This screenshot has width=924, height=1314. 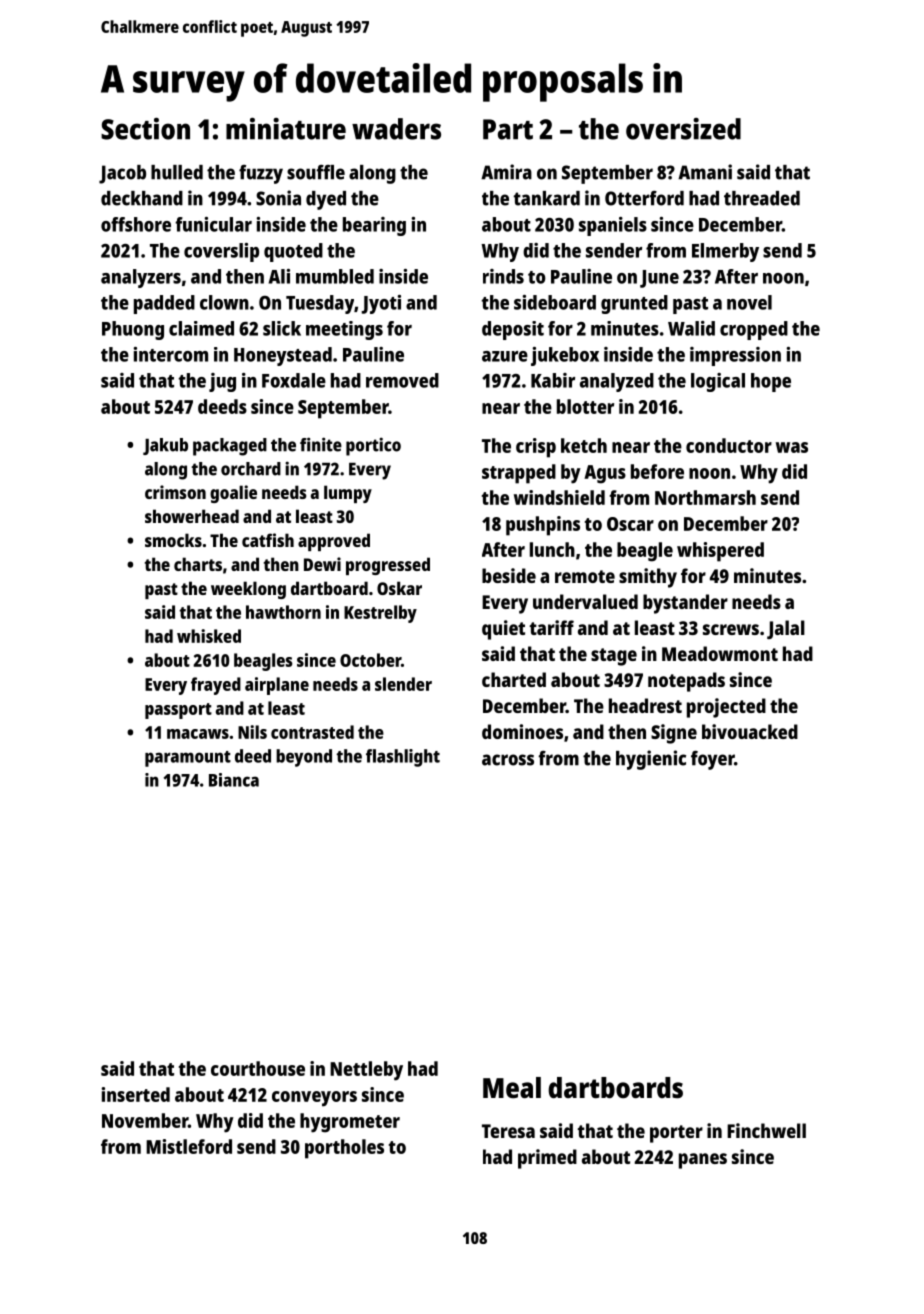 What do you see at coordinates (136, 1094) in the screenshot?
I see `inserted` at bounding box center [136, 1094].
